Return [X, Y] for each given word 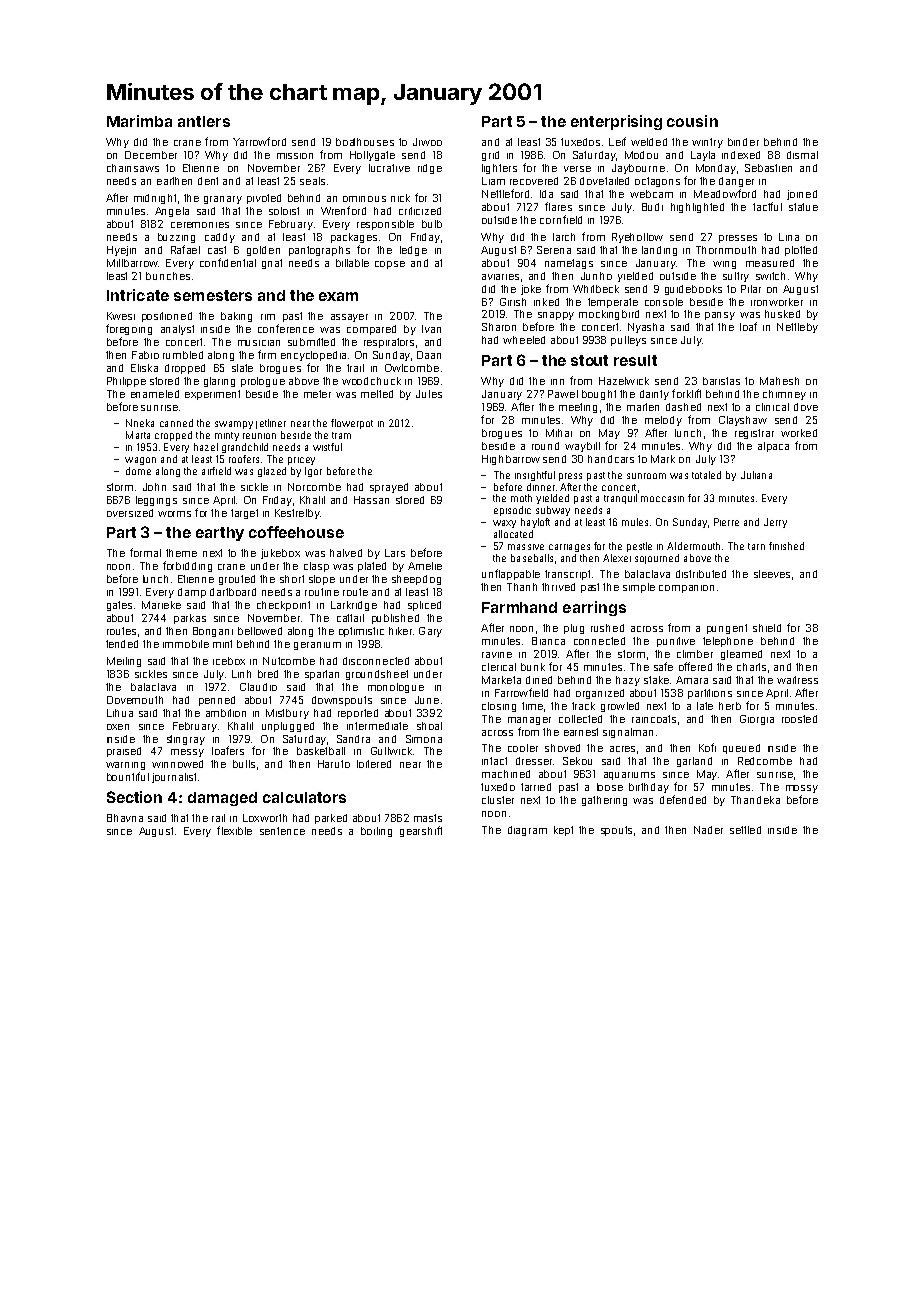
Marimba [139, 121]
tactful [767, 206]
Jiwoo [427, 142]
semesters [213, 295]
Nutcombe [289, 661]
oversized [130, 513]
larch [564, 237]
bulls [244, 764]
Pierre [726, 522]
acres [622, 749]
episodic [512, 511]
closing [499, 707]
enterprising [616, 122]
